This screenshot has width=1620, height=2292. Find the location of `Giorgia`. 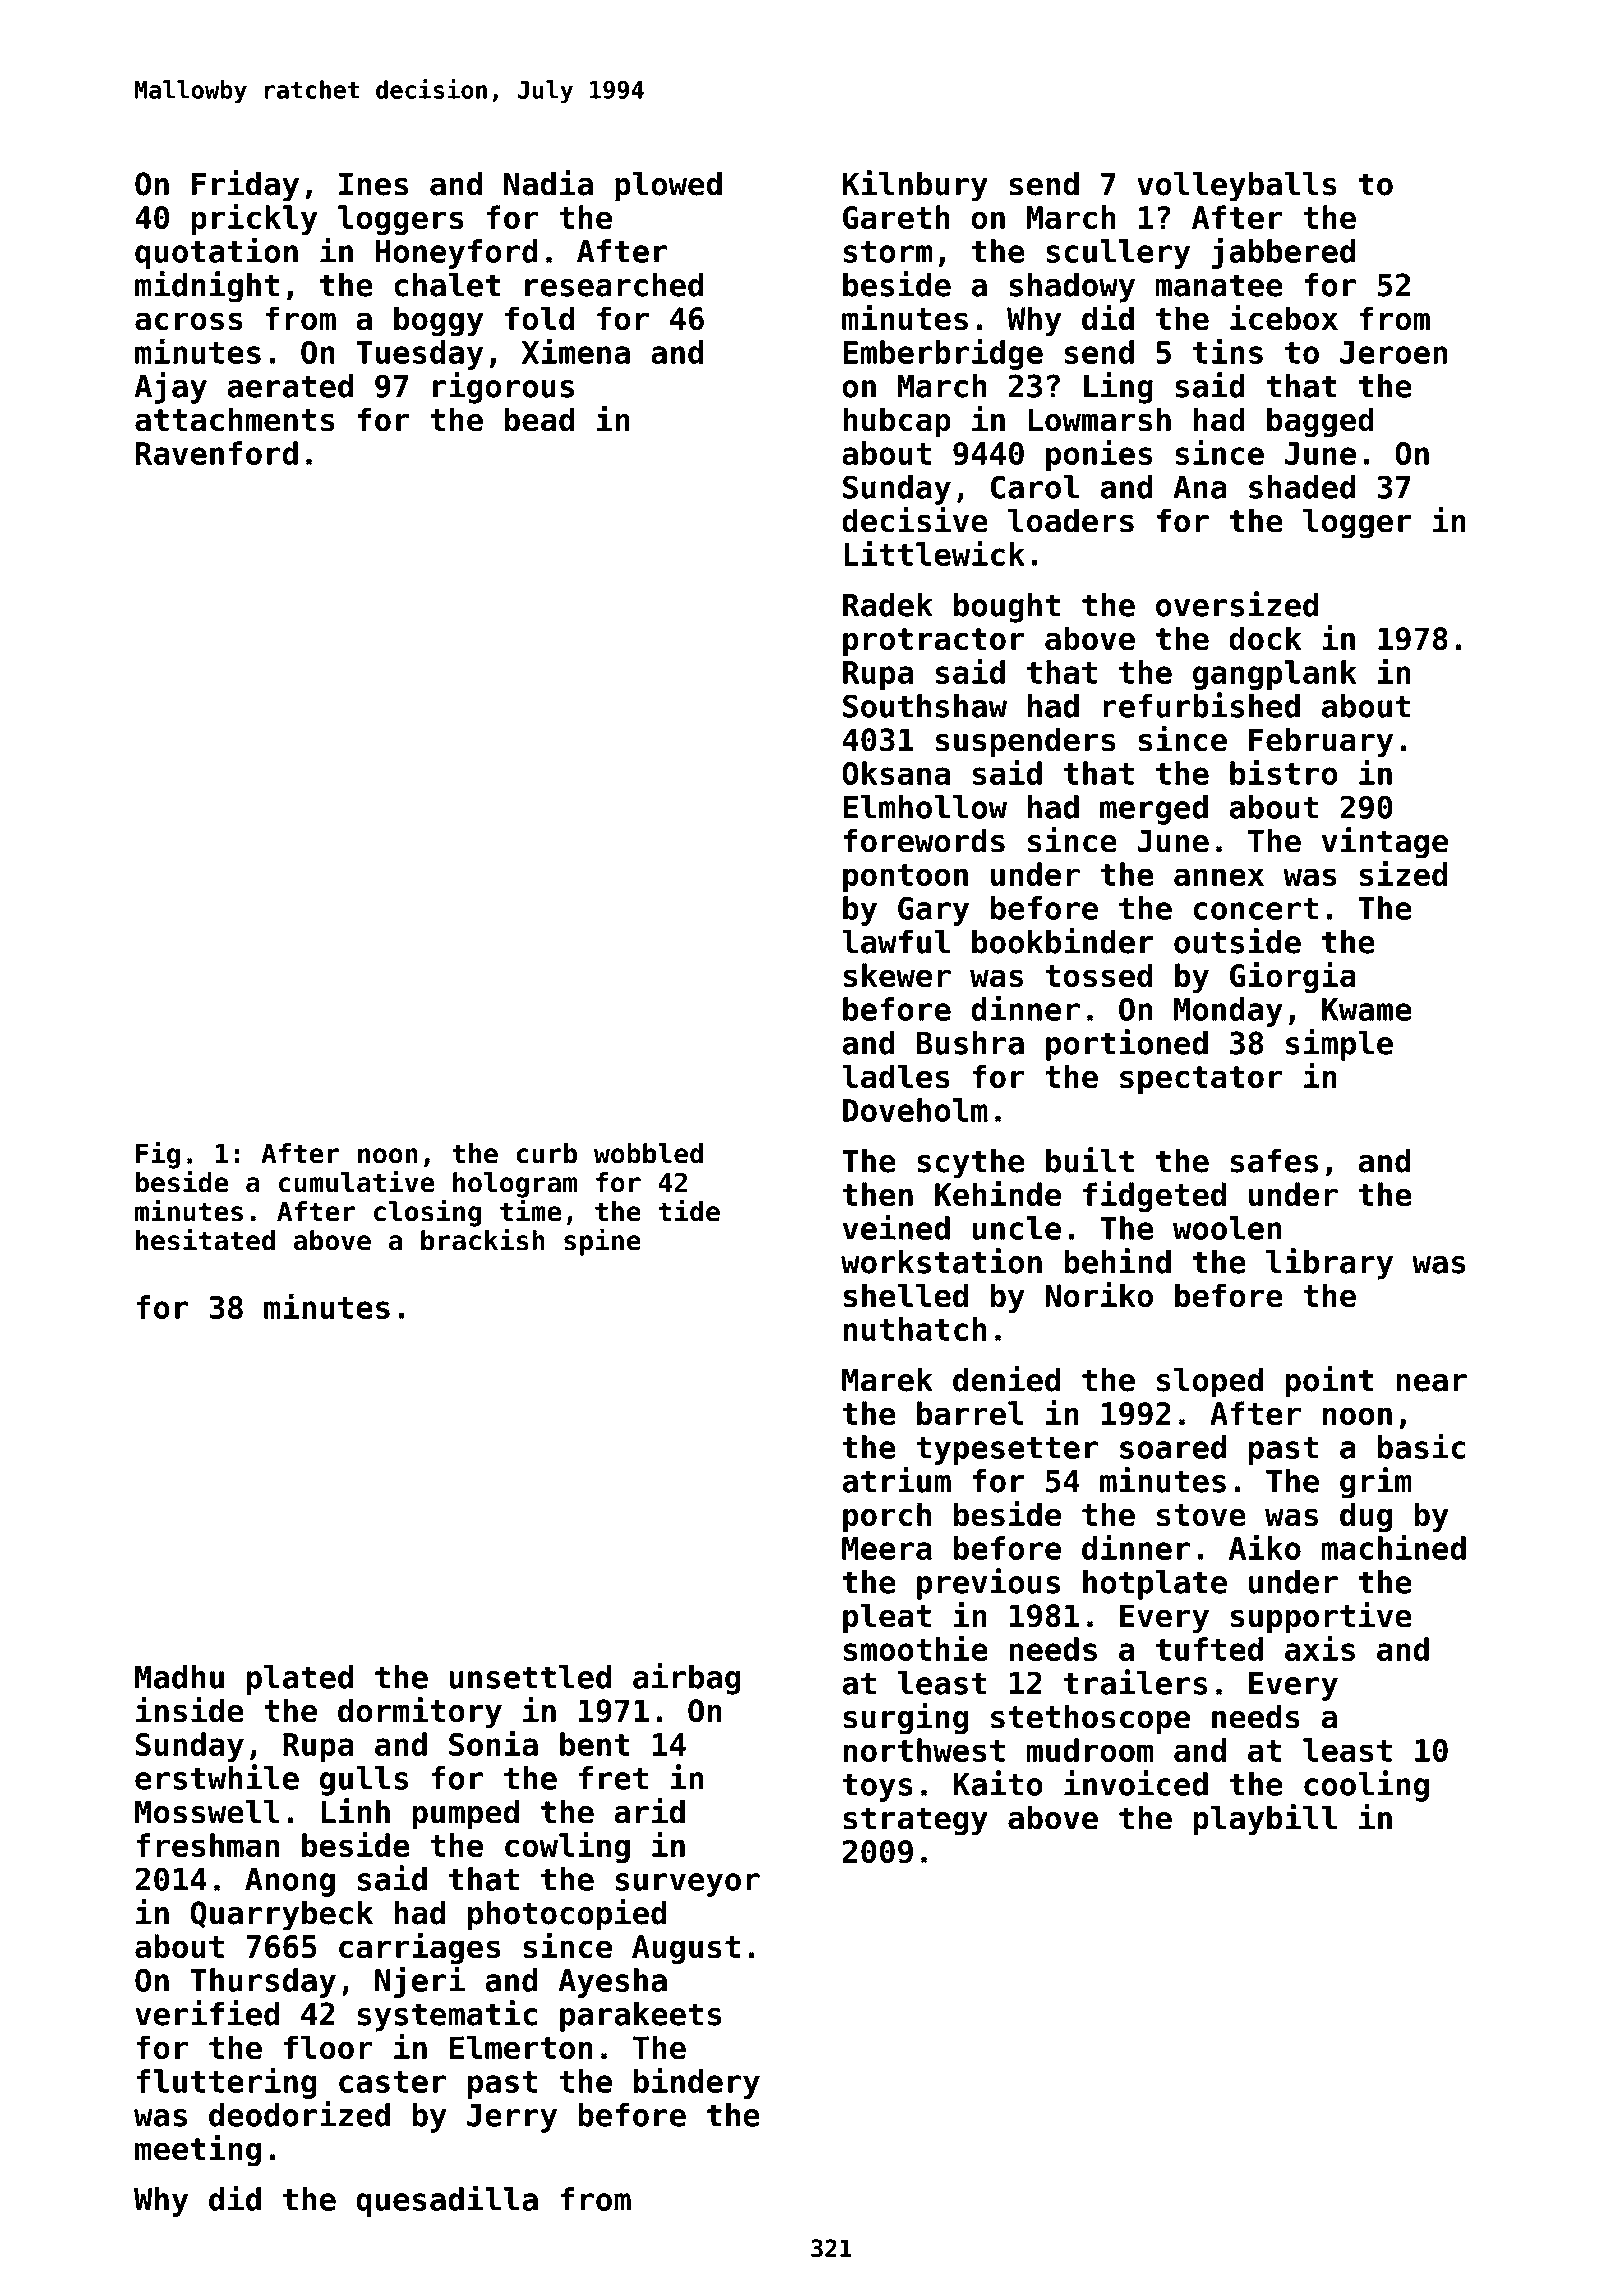

Giorgia is located at coordinates (1293, 977).
